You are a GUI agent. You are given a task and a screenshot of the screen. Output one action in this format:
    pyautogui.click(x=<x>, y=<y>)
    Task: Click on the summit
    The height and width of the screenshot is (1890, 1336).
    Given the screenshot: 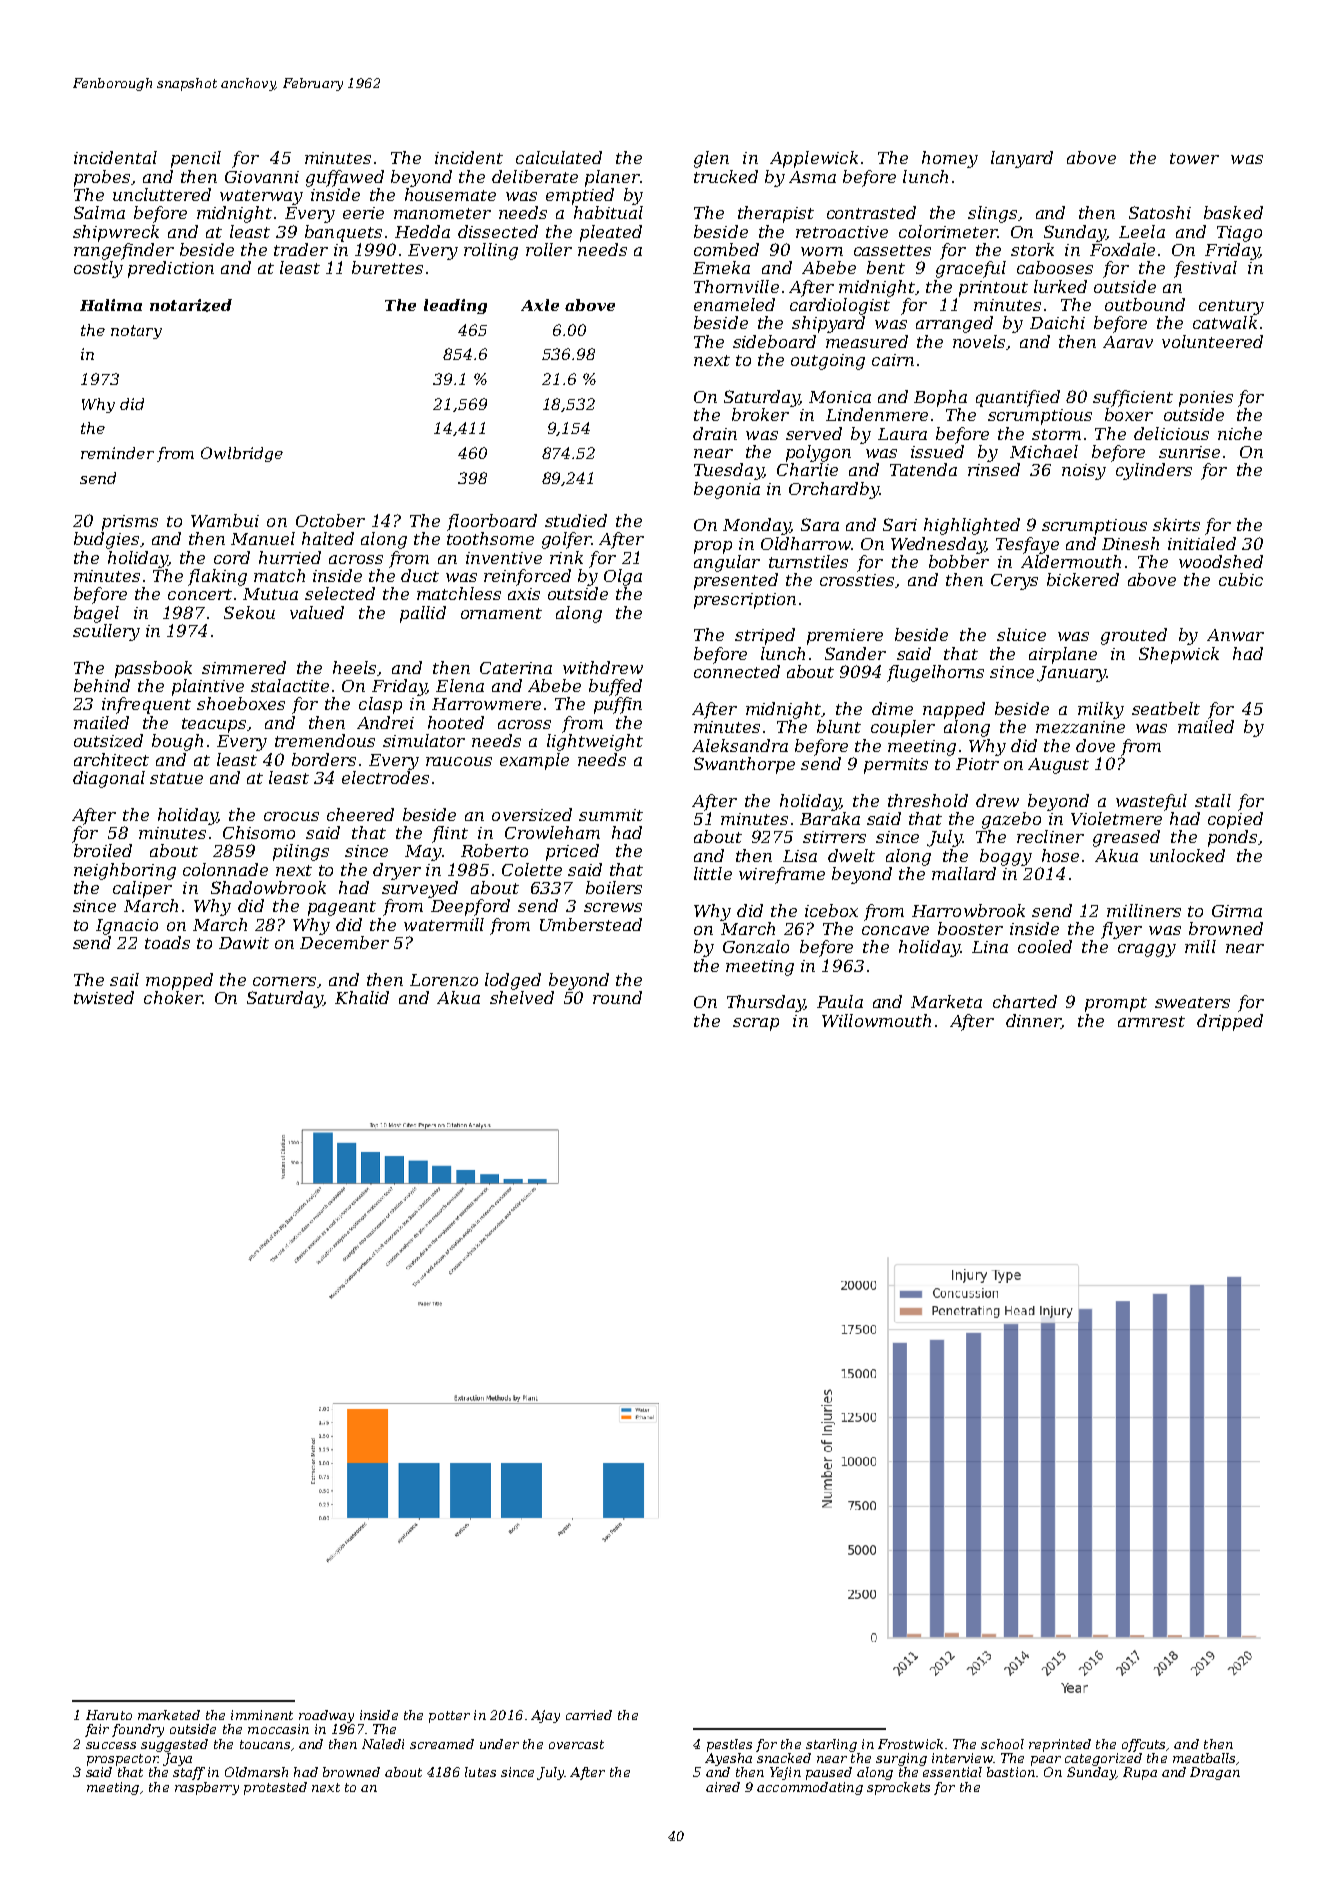 What is the action you would take?
    pyautogui.click(x=611, y=815)
